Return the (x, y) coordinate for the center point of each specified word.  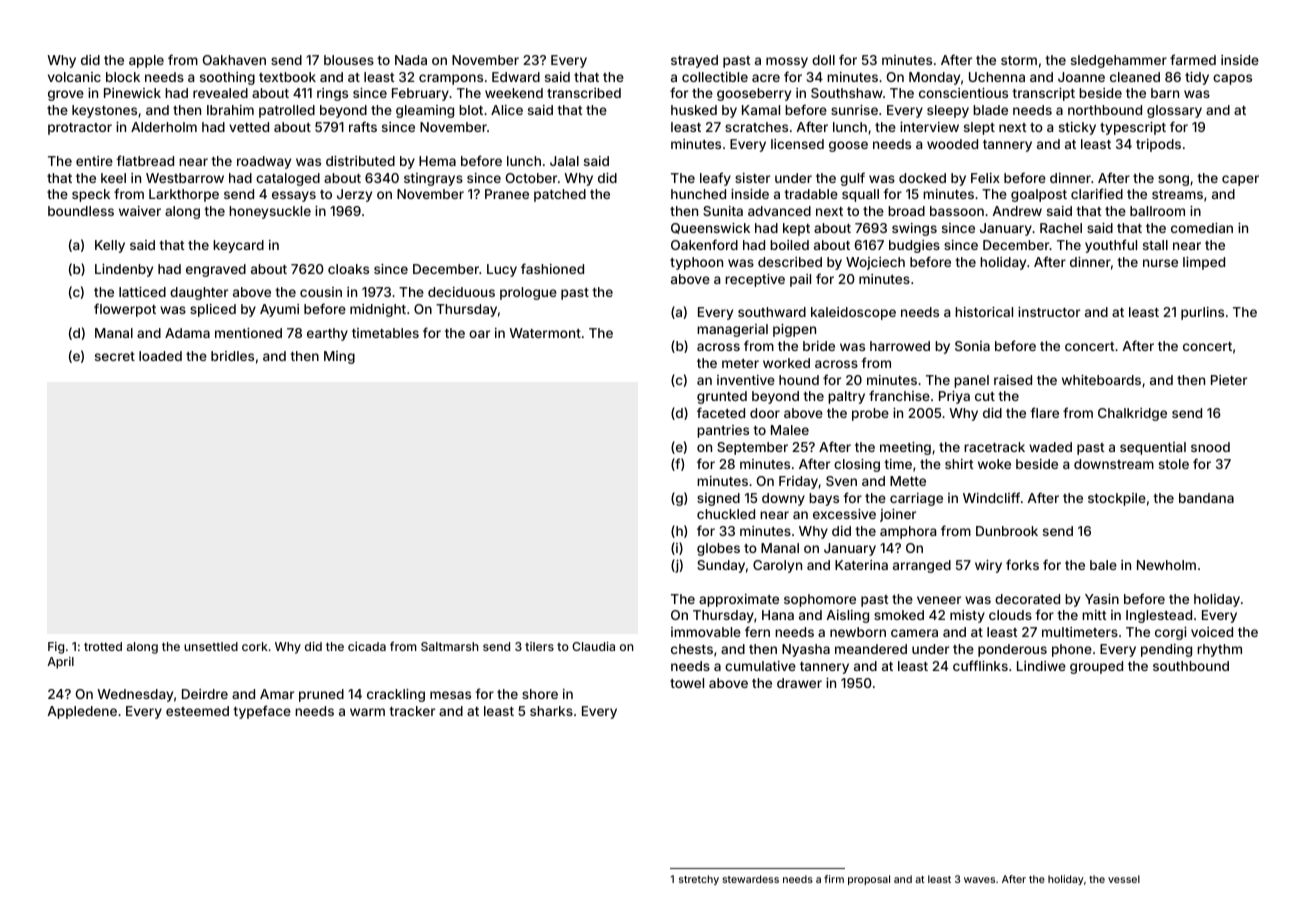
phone (1072, 650)
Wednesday (135, 695)
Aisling (848, 616)
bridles (232, 356)
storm (1019, 60)
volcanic (74, 77)
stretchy (699, 880)
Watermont (545, 333)
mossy (787, 62)
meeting (905, 448)
